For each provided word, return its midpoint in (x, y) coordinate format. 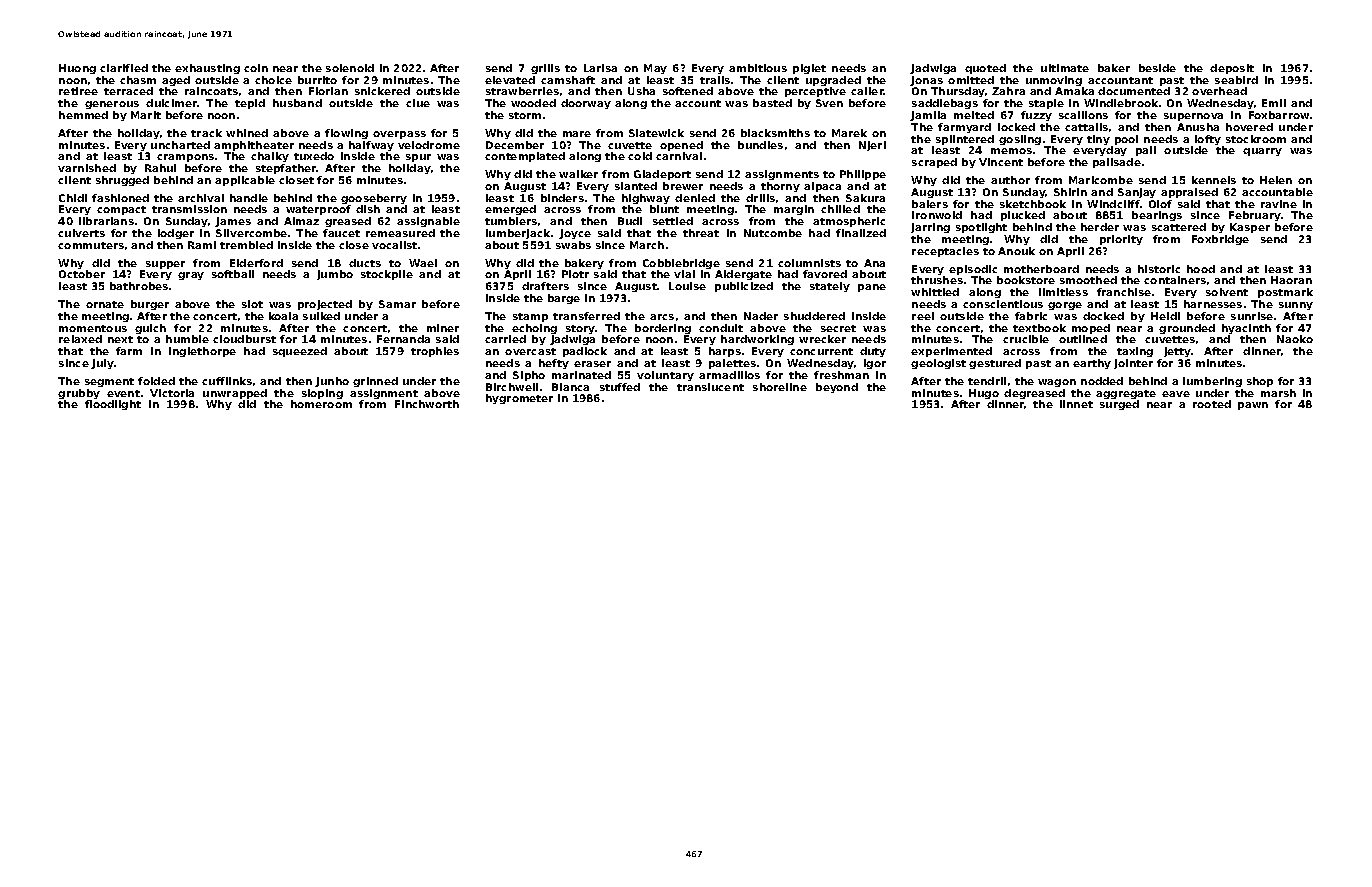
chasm (138, 80)
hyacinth (1246, 329)
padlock (585, 352)
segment (109, 382)
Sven (829, 103)
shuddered (814, 316)
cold (640, 156)
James (233, 222)
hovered (1249, 127)
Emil (1274, 103)
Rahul (160, 168)
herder (1100, 227)
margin (794, 210)
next (120, 339)
